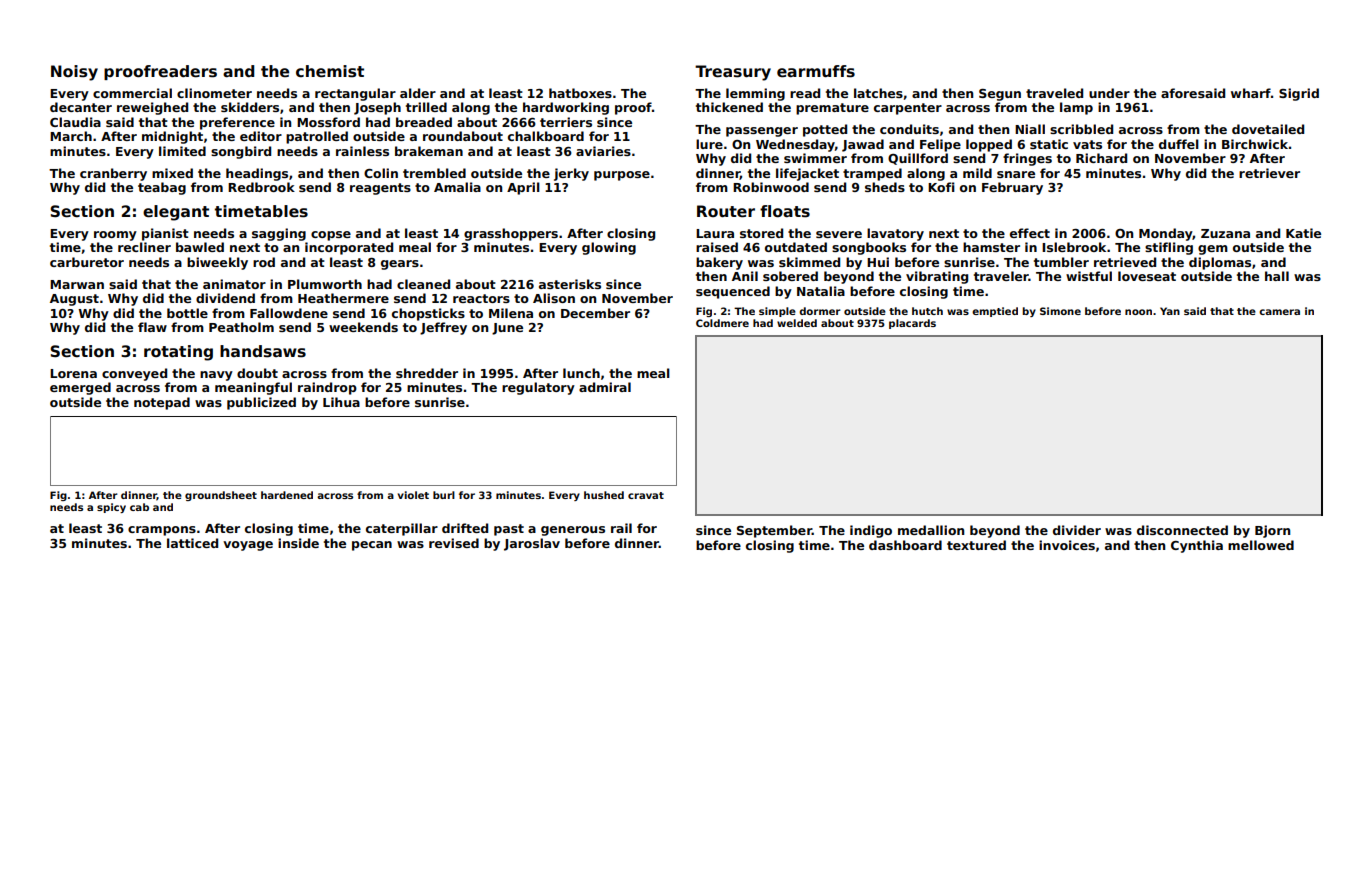  What do you see at coordinates (604, 495) in the page?
I see `hushed` at bounding box center [604, 495].
